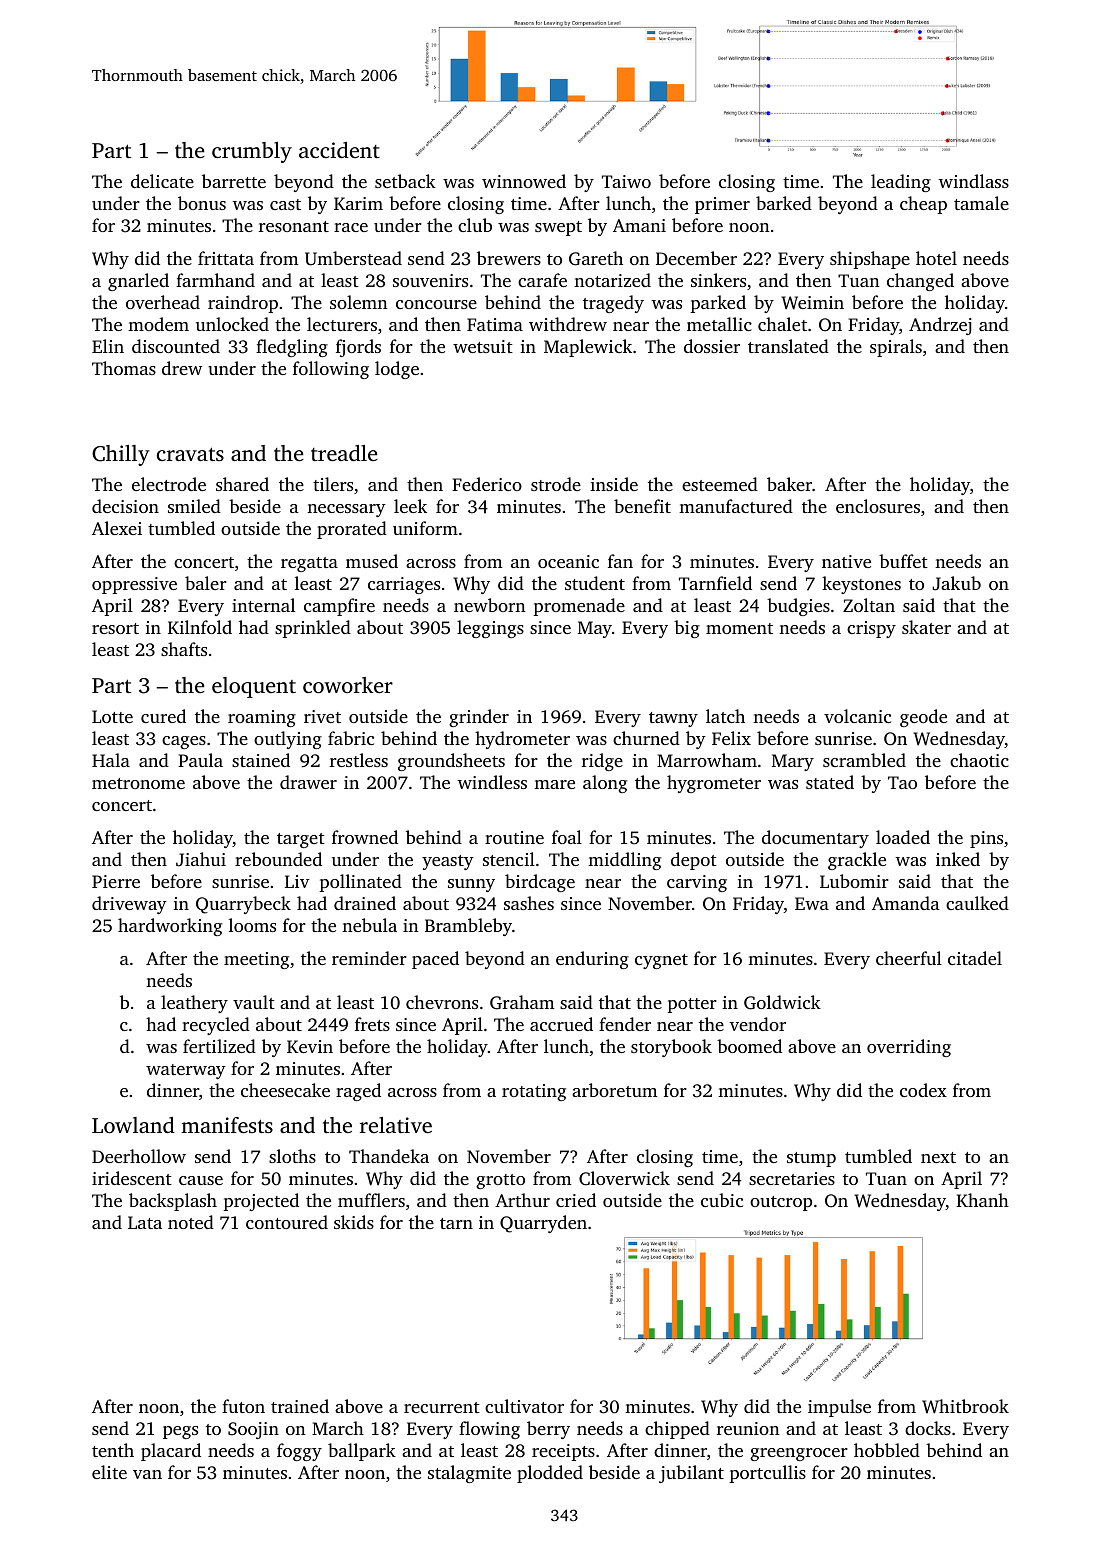 This document has width=1101, height=1556. Describe the element at coordinates (981, 203) in the document. I see `tamale` at that location.
